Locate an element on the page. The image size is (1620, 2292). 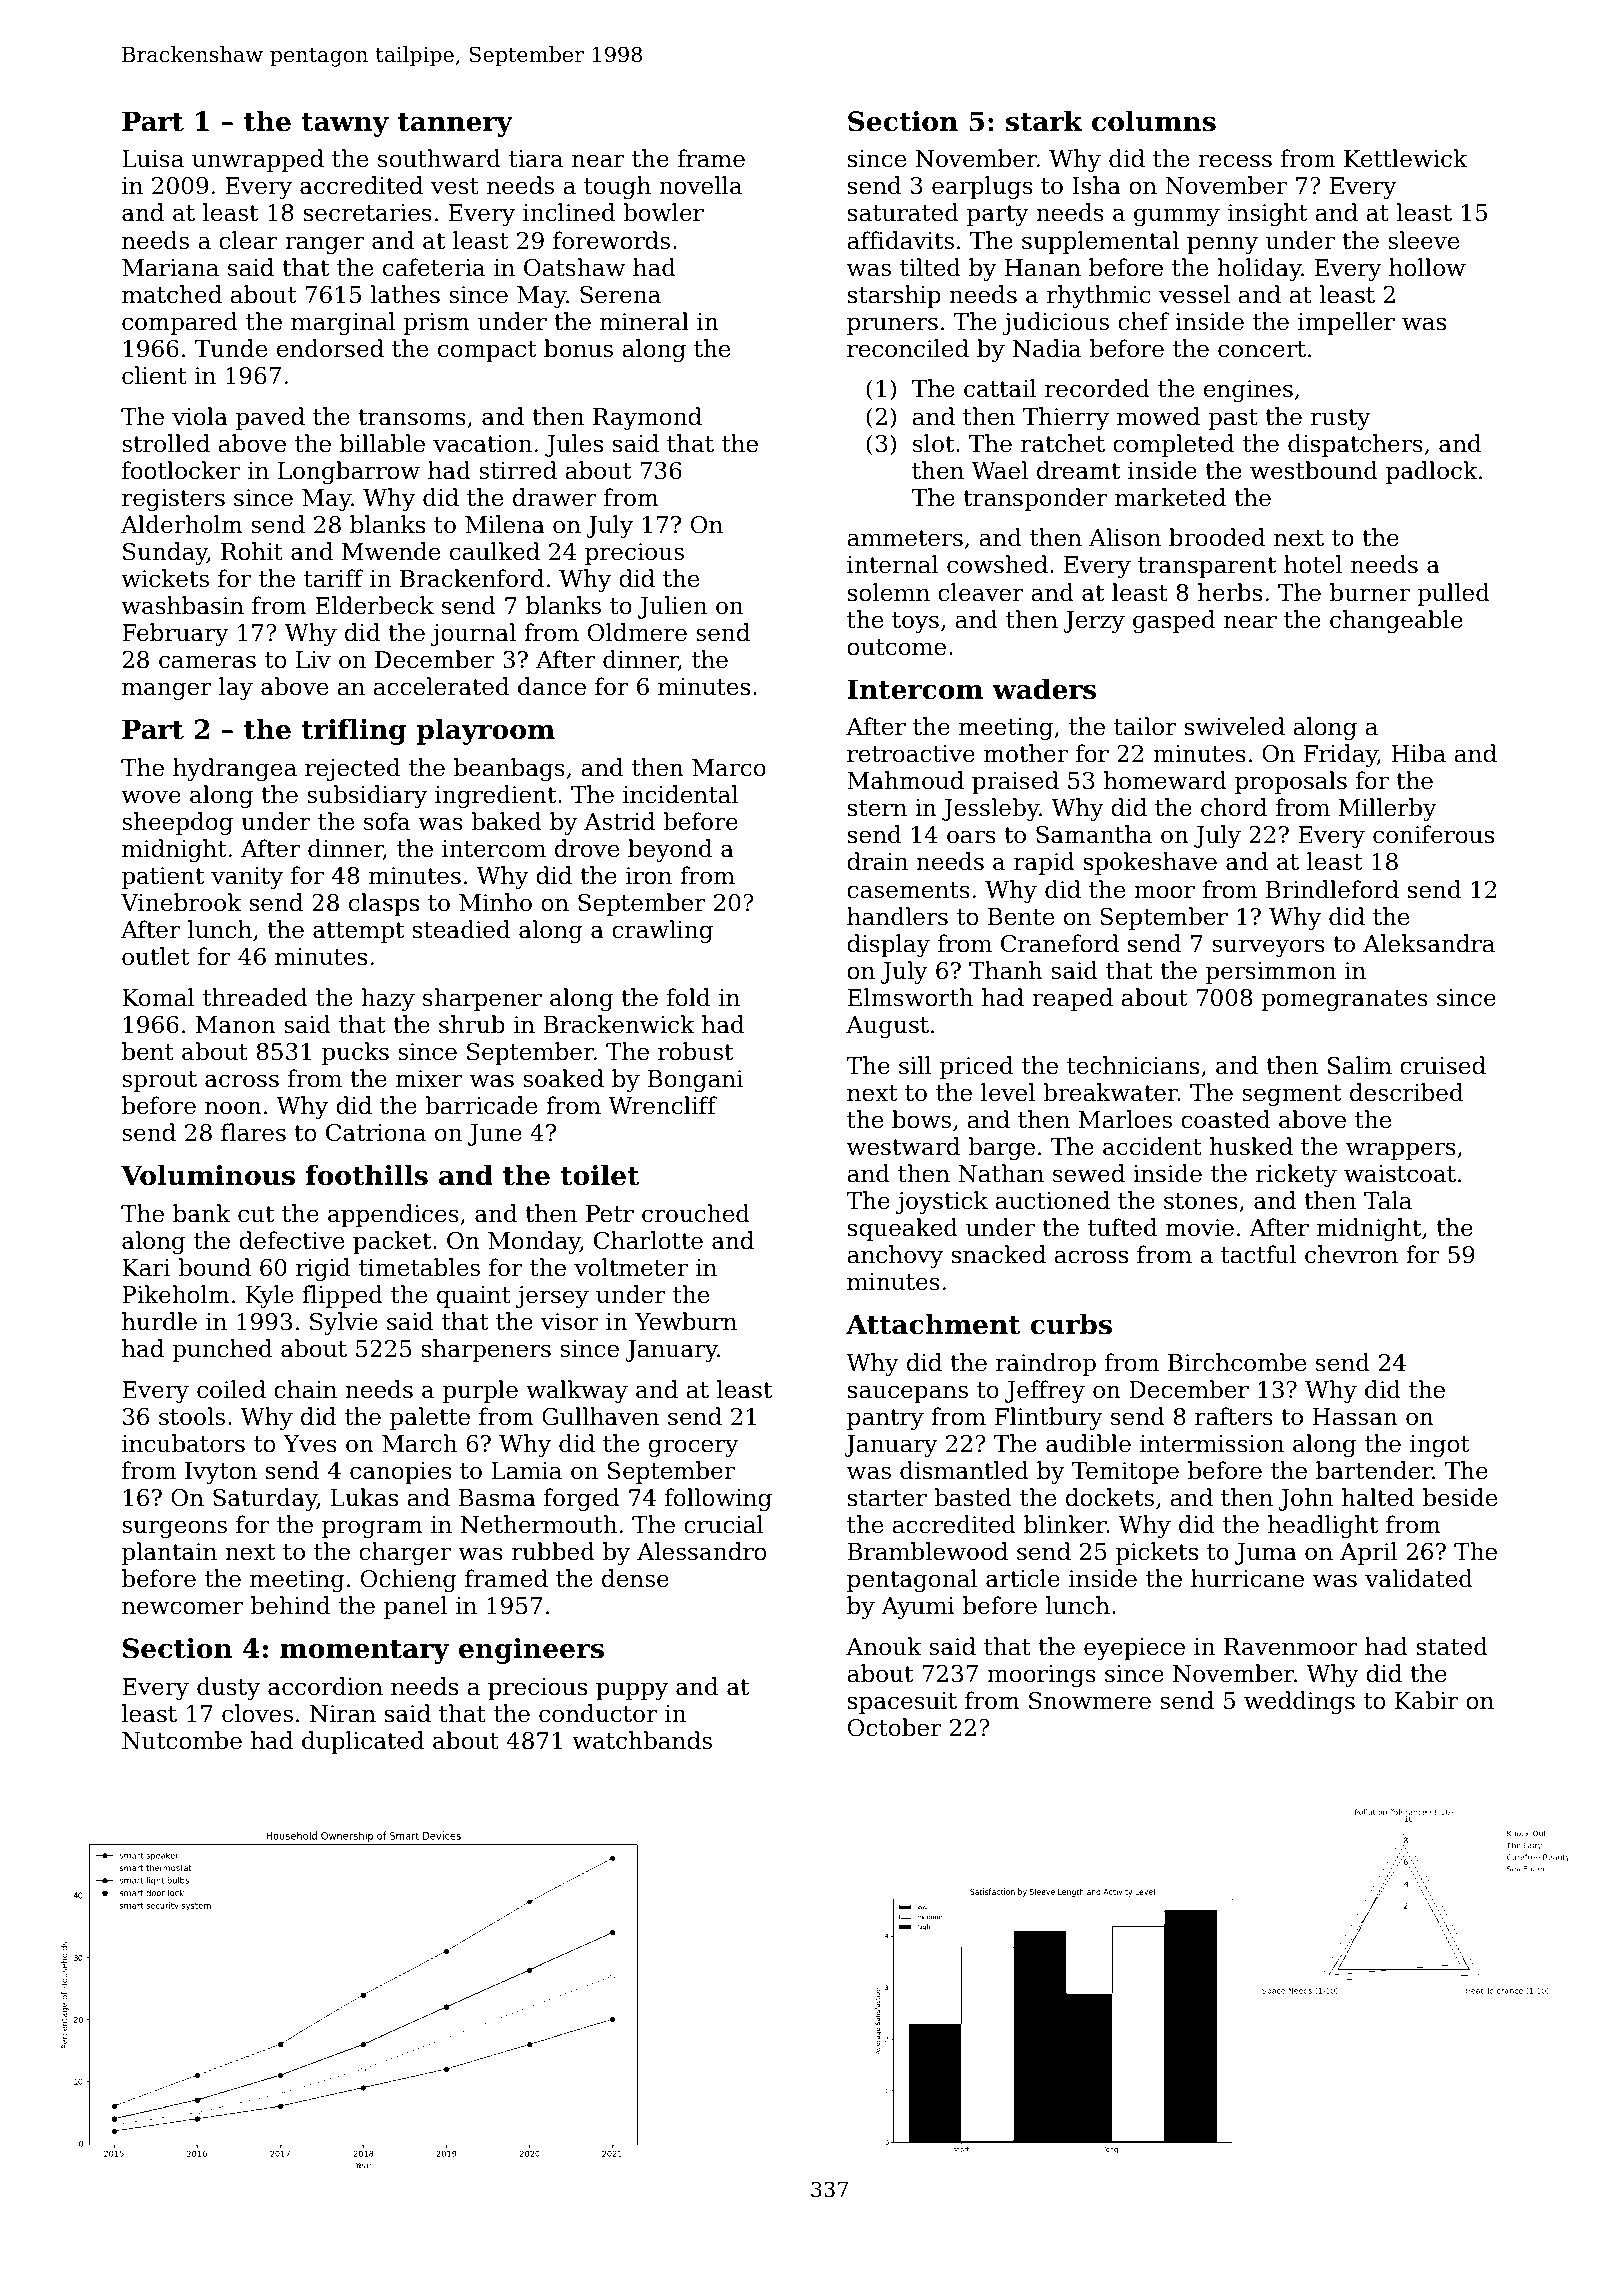
wove is located at coordinates (151, 797).
